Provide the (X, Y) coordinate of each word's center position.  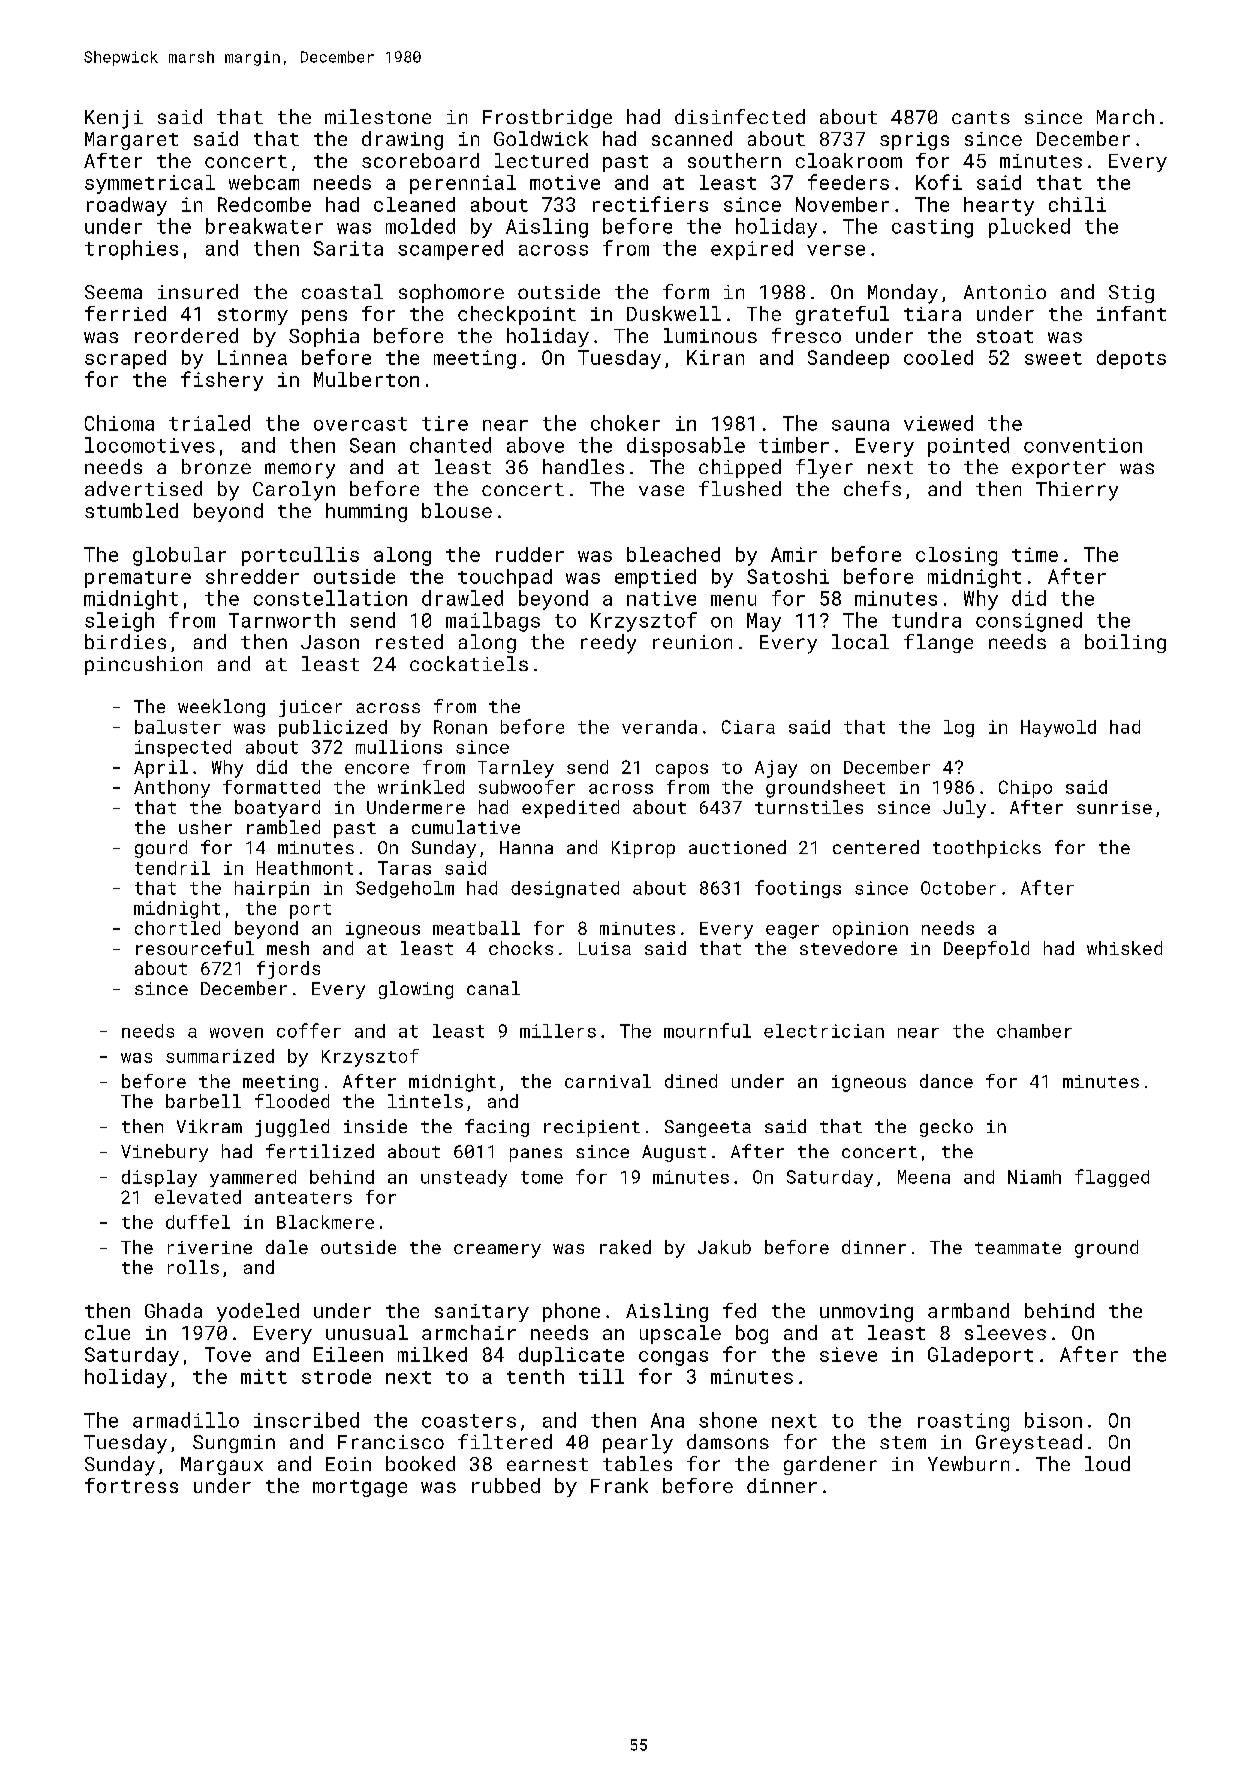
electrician (824, 1031)
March (1125, 116)
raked (625, 1247)
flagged (1112, 1178)
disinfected (740, 116)
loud (1107, 1463)
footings (798, 889)
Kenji (114, 119)
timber (794, 445)
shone (728, 1420)
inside (375, 1126)
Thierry (1077, 491)
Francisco (391, 1442)
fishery (222, 381)
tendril (172, 868)
